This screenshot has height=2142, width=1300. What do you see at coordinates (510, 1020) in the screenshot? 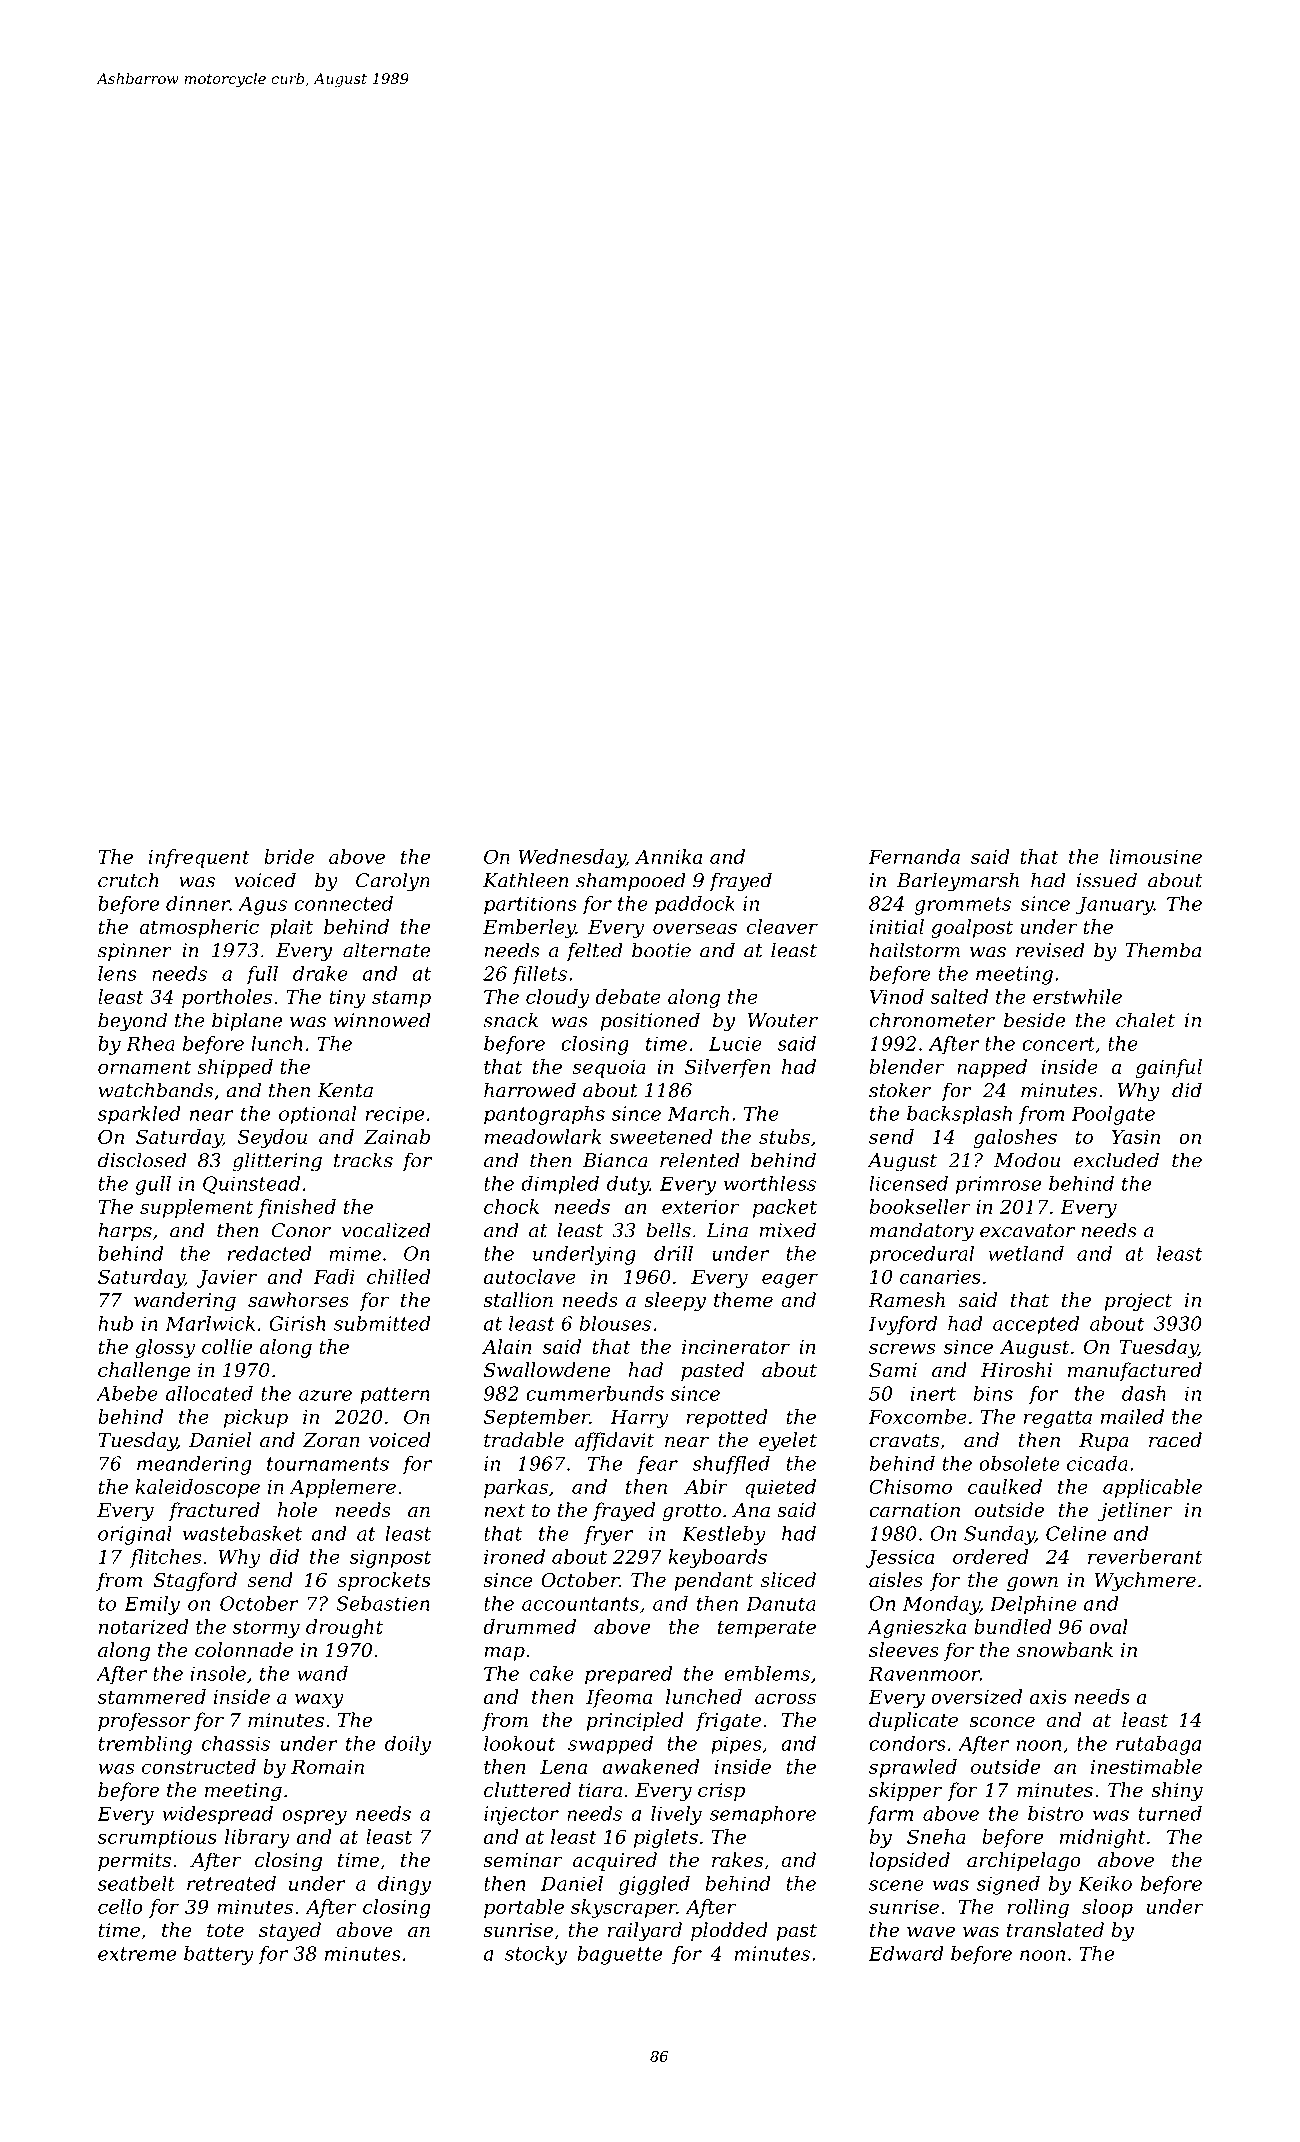
I see `snack` at bounding box center [510, 1020].
